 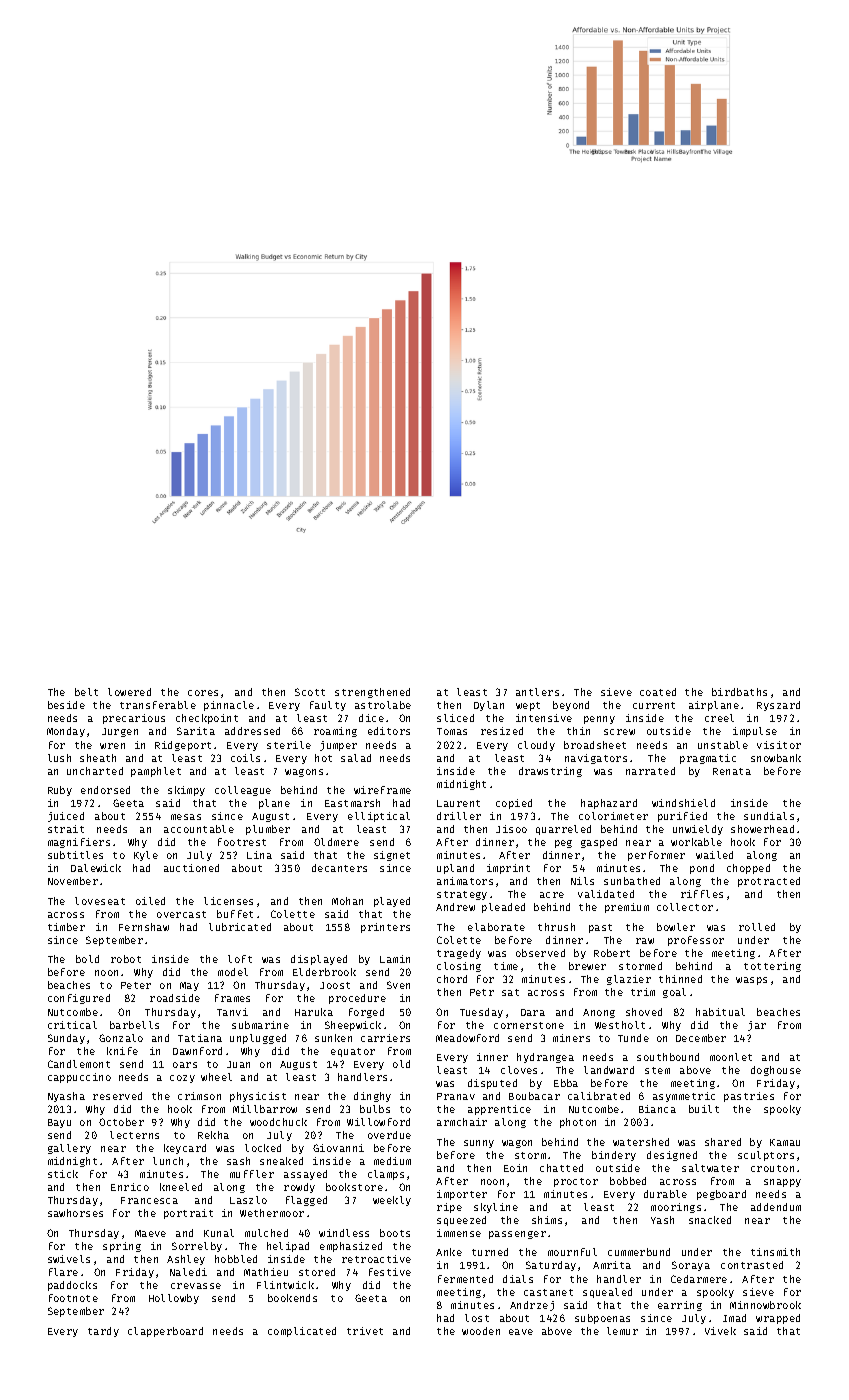 What do you see at coordinates (182, 1079) in the screenshot?
I see `cozy` at bounding box center [182, 1079].
